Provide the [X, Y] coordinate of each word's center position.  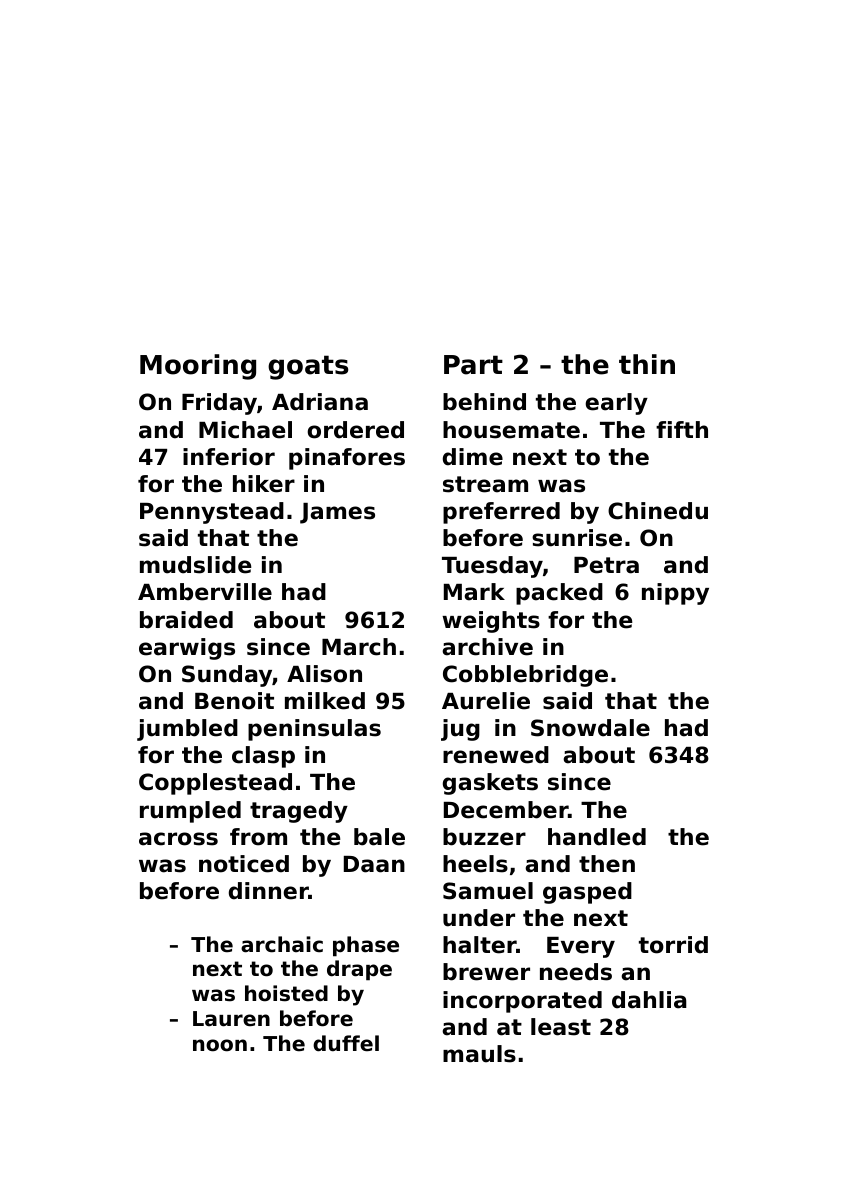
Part [473, 365]
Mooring [198, 367]
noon [220, 1045]
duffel [346, 1043]
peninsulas [314, 730]
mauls [479, 1054]
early [617, 404]
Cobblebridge [525, 676]
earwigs [187, 649]
